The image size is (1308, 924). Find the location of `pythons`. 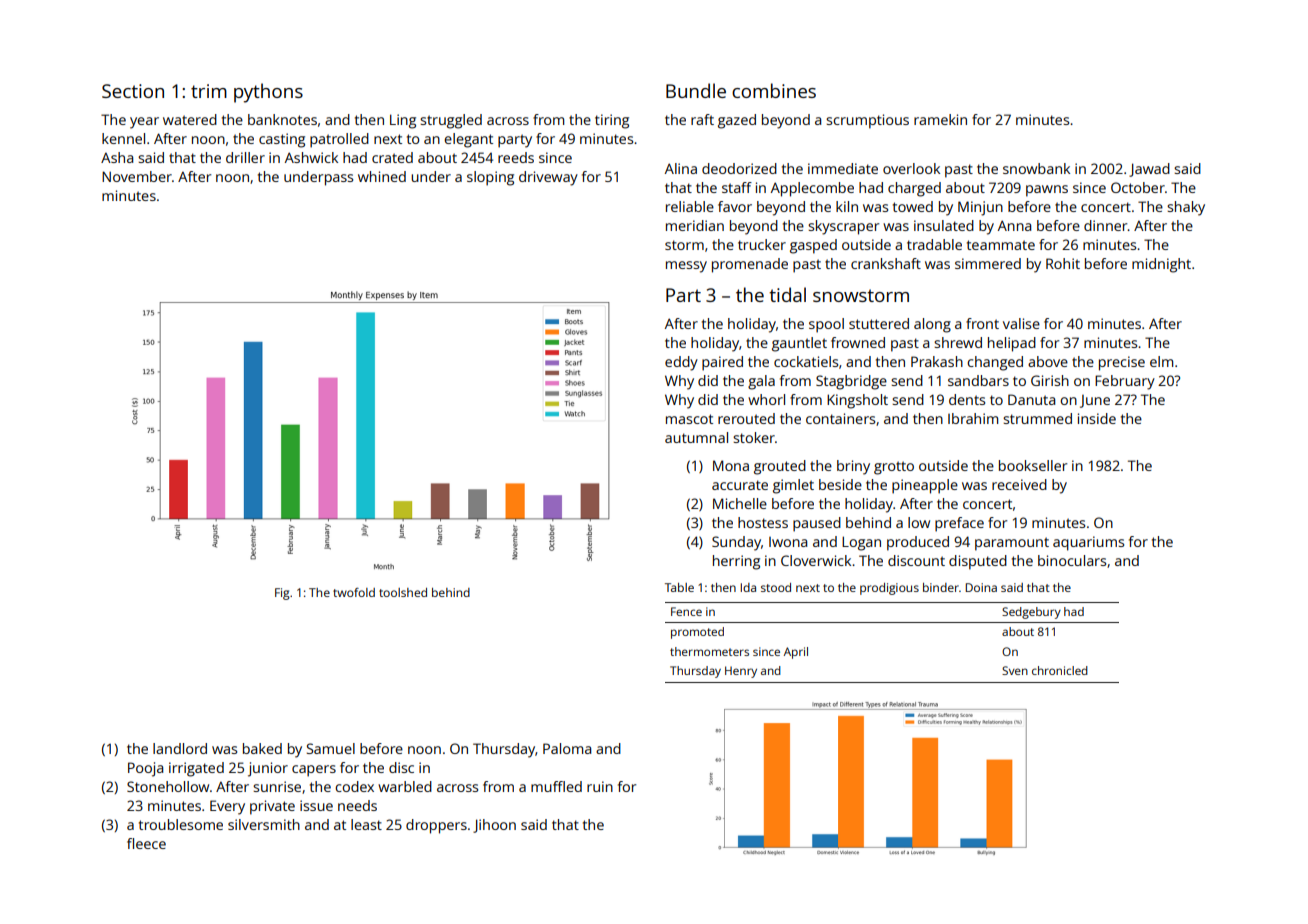

pythons is located at coordinates (268, 93).
